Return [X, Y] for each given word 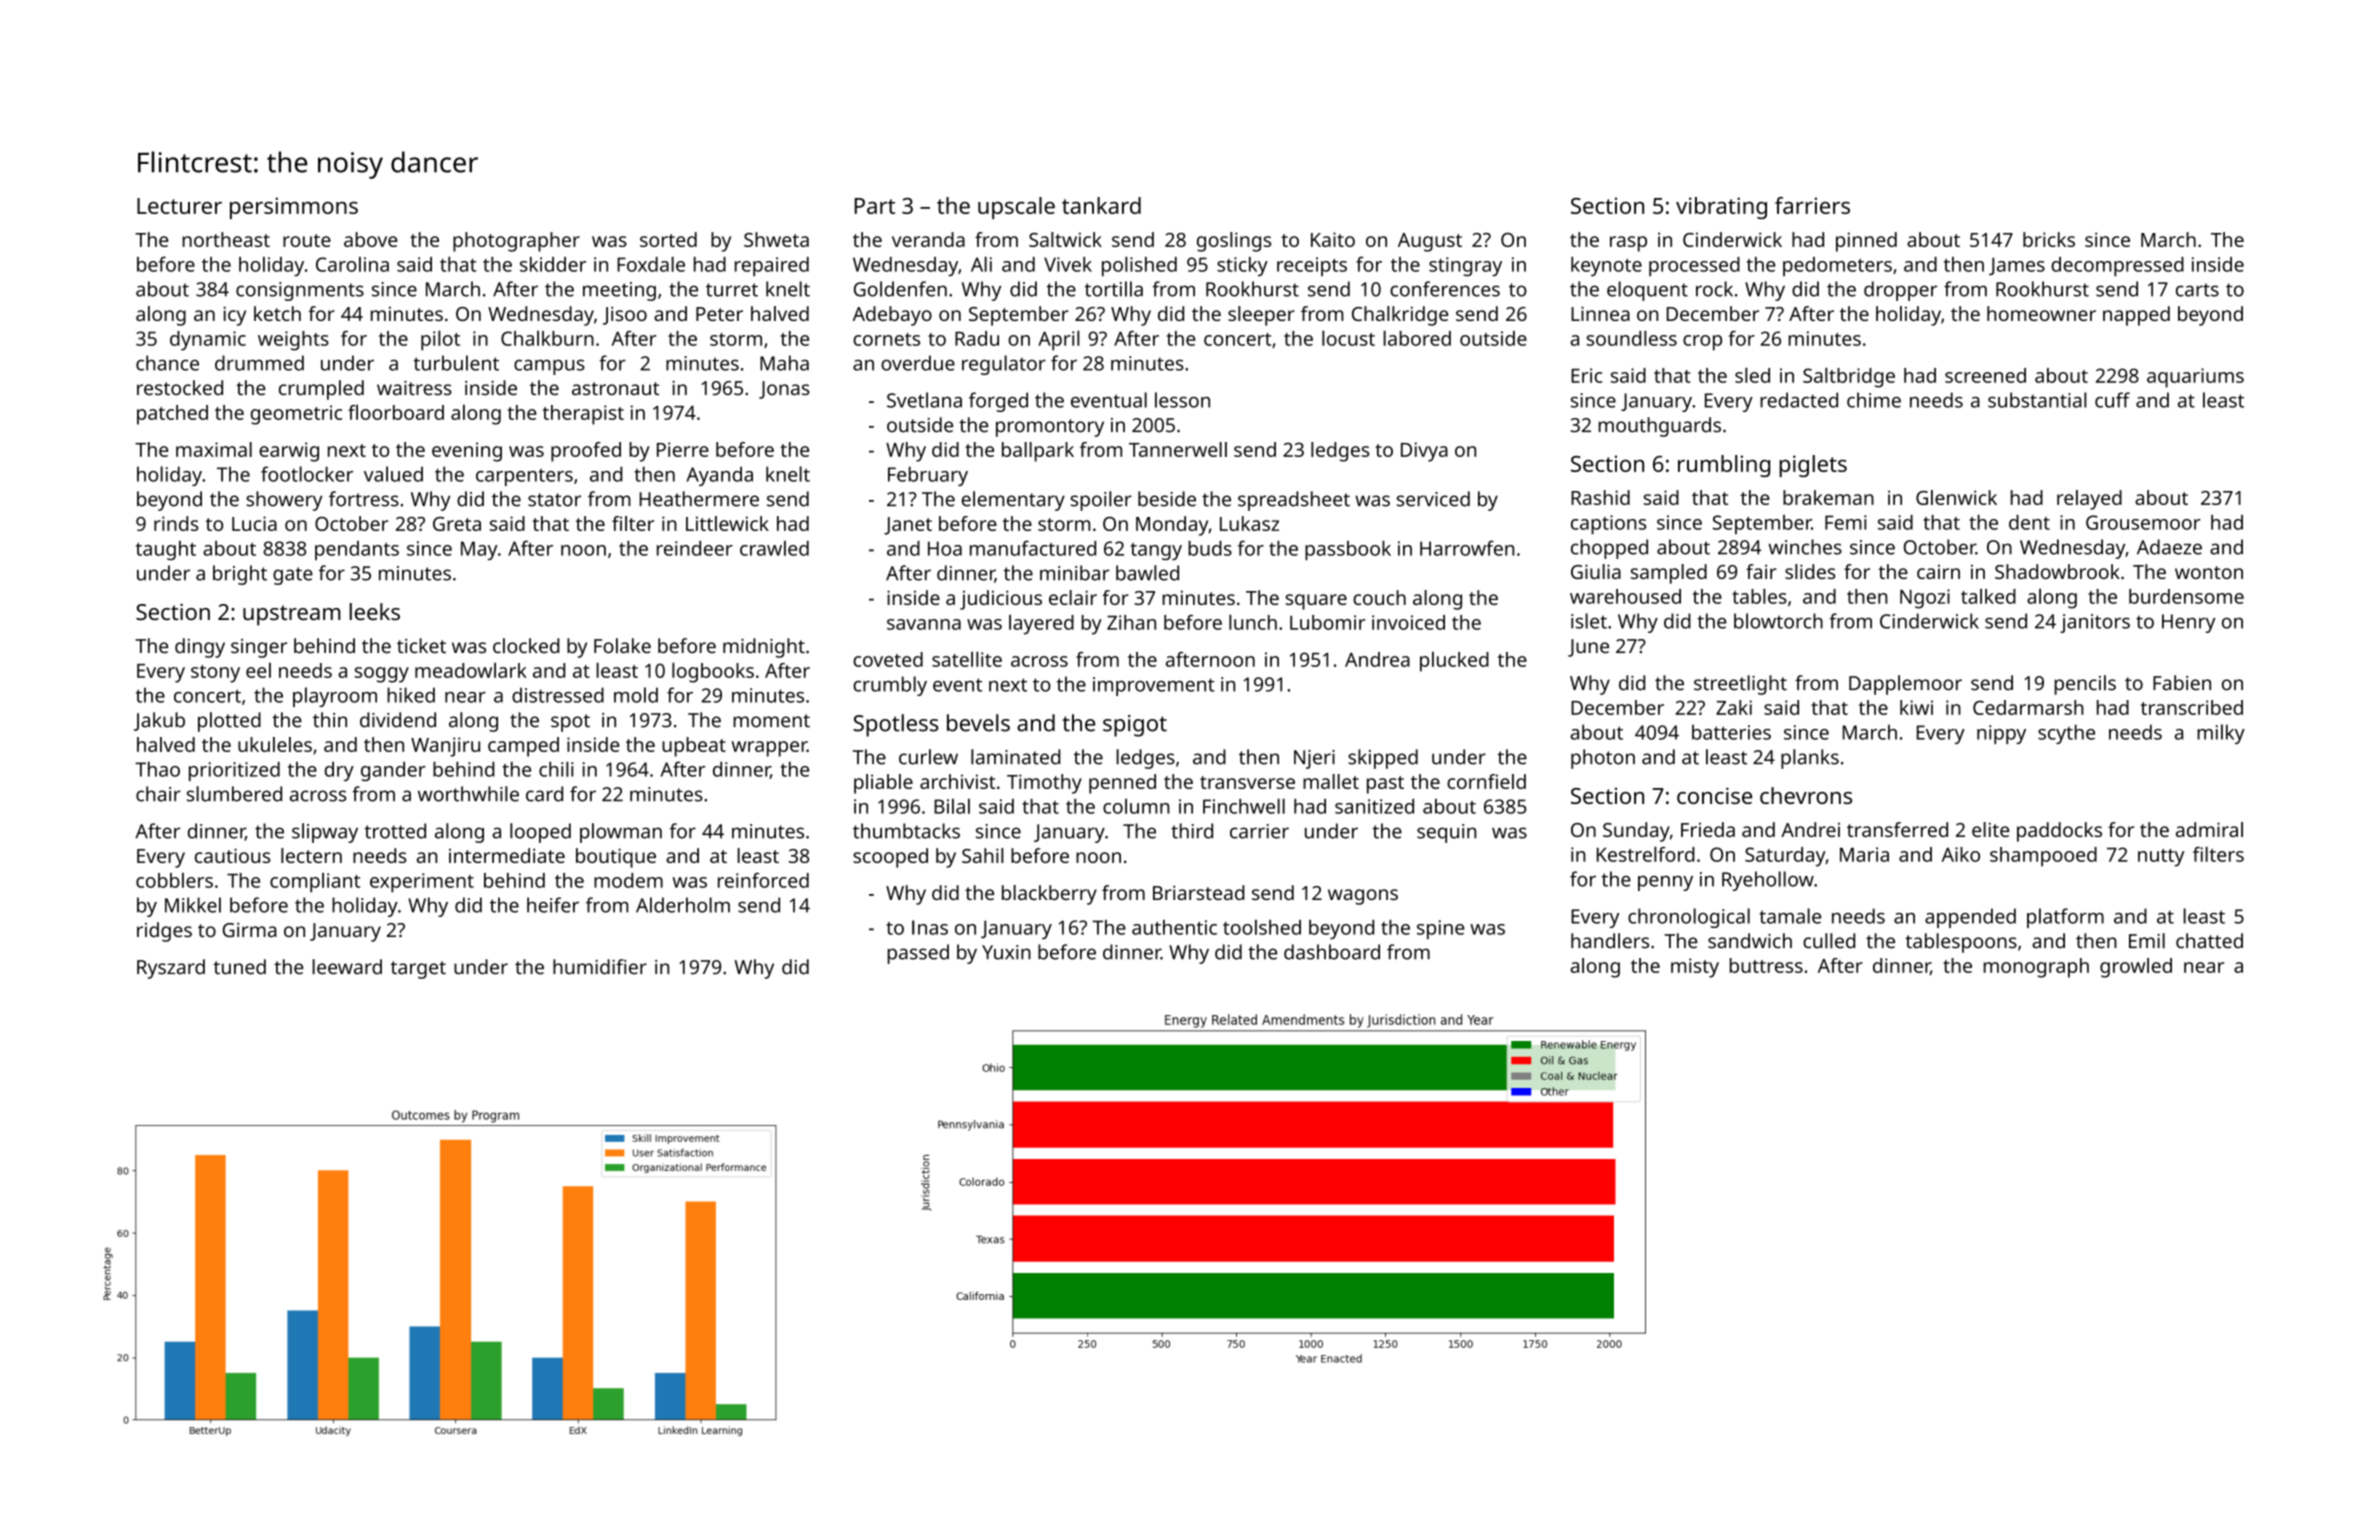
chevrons [1806, 795]
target [418, 970]
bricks [2049, 239]
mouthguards [1660, 427]
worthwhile [468, 794]
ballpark [1038, 452]
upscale [1016, 208]
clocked [526, 646]
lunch [1253, 622]
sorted [668, 239]
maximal [214, 449]
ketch [277, 313]
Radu [977, 338]
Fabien [2182, 683]
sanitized [1374, 806]
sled [1752, 375]
